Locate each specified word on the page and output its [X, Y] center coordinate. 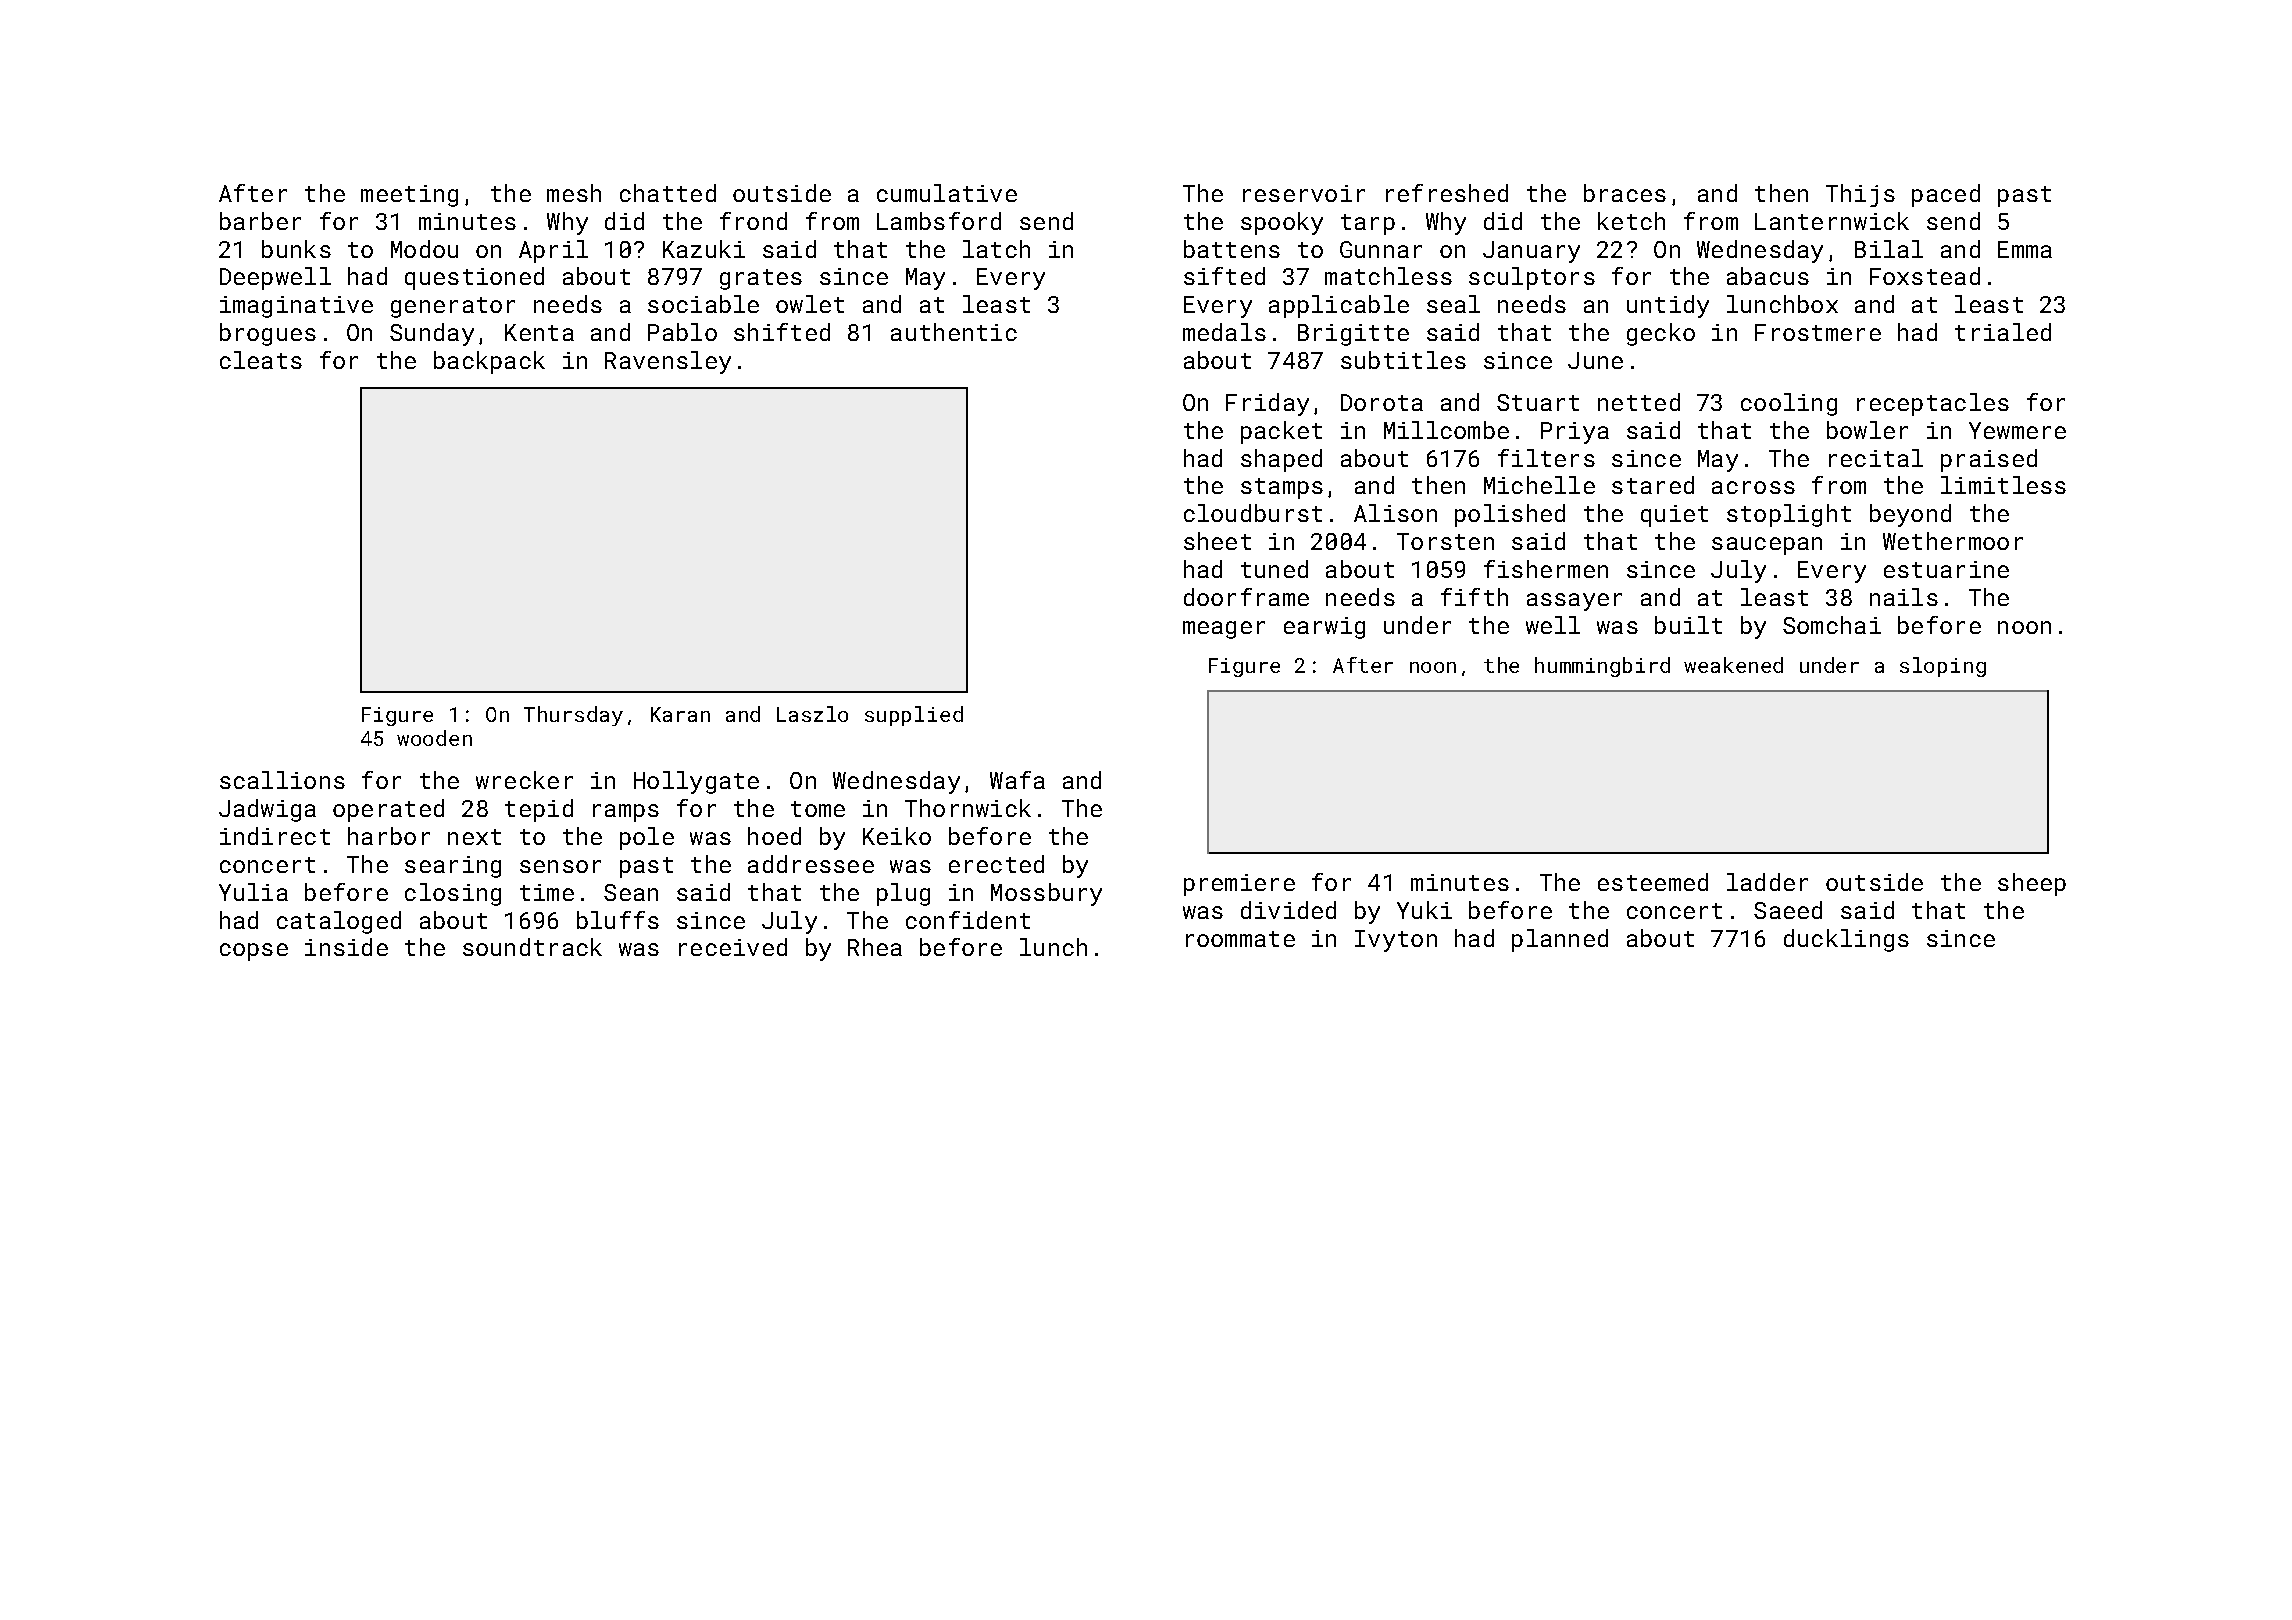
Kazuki [704, 249]
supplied [914, 716]
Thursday [573, 716]
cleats [261, 360]
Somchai [1832, 625]
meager [1224, 630]
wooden [434, 738]
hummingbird [1602, 667]
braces [1625, 193]
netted [1639, 402]
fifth [1474, 597]
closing [453, 894]
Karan [680, 714]
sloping [1943, 667]
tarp [1368, 224]
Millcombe [1446, 430]
